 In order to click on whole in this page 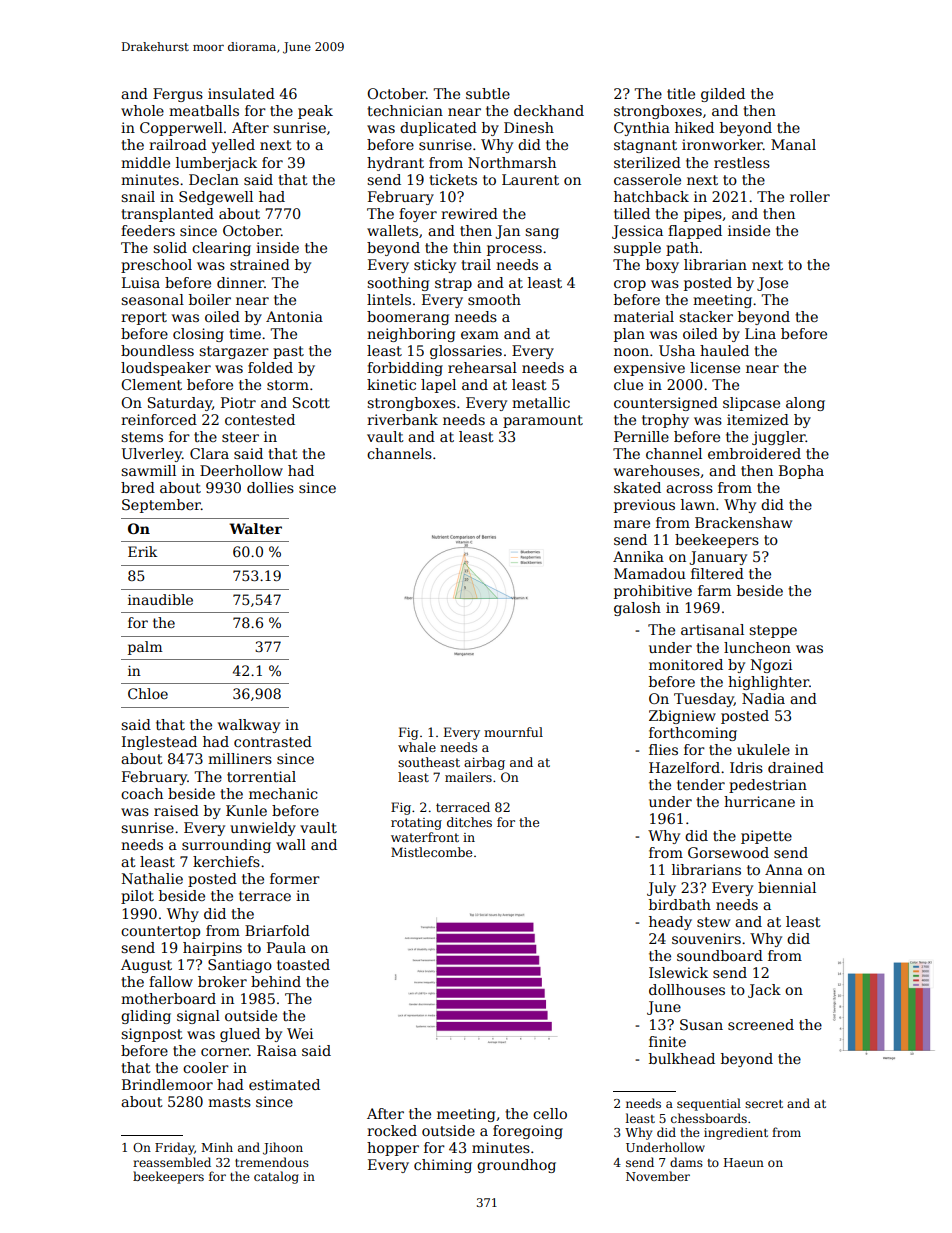, I will do `click(142, 110)`.
